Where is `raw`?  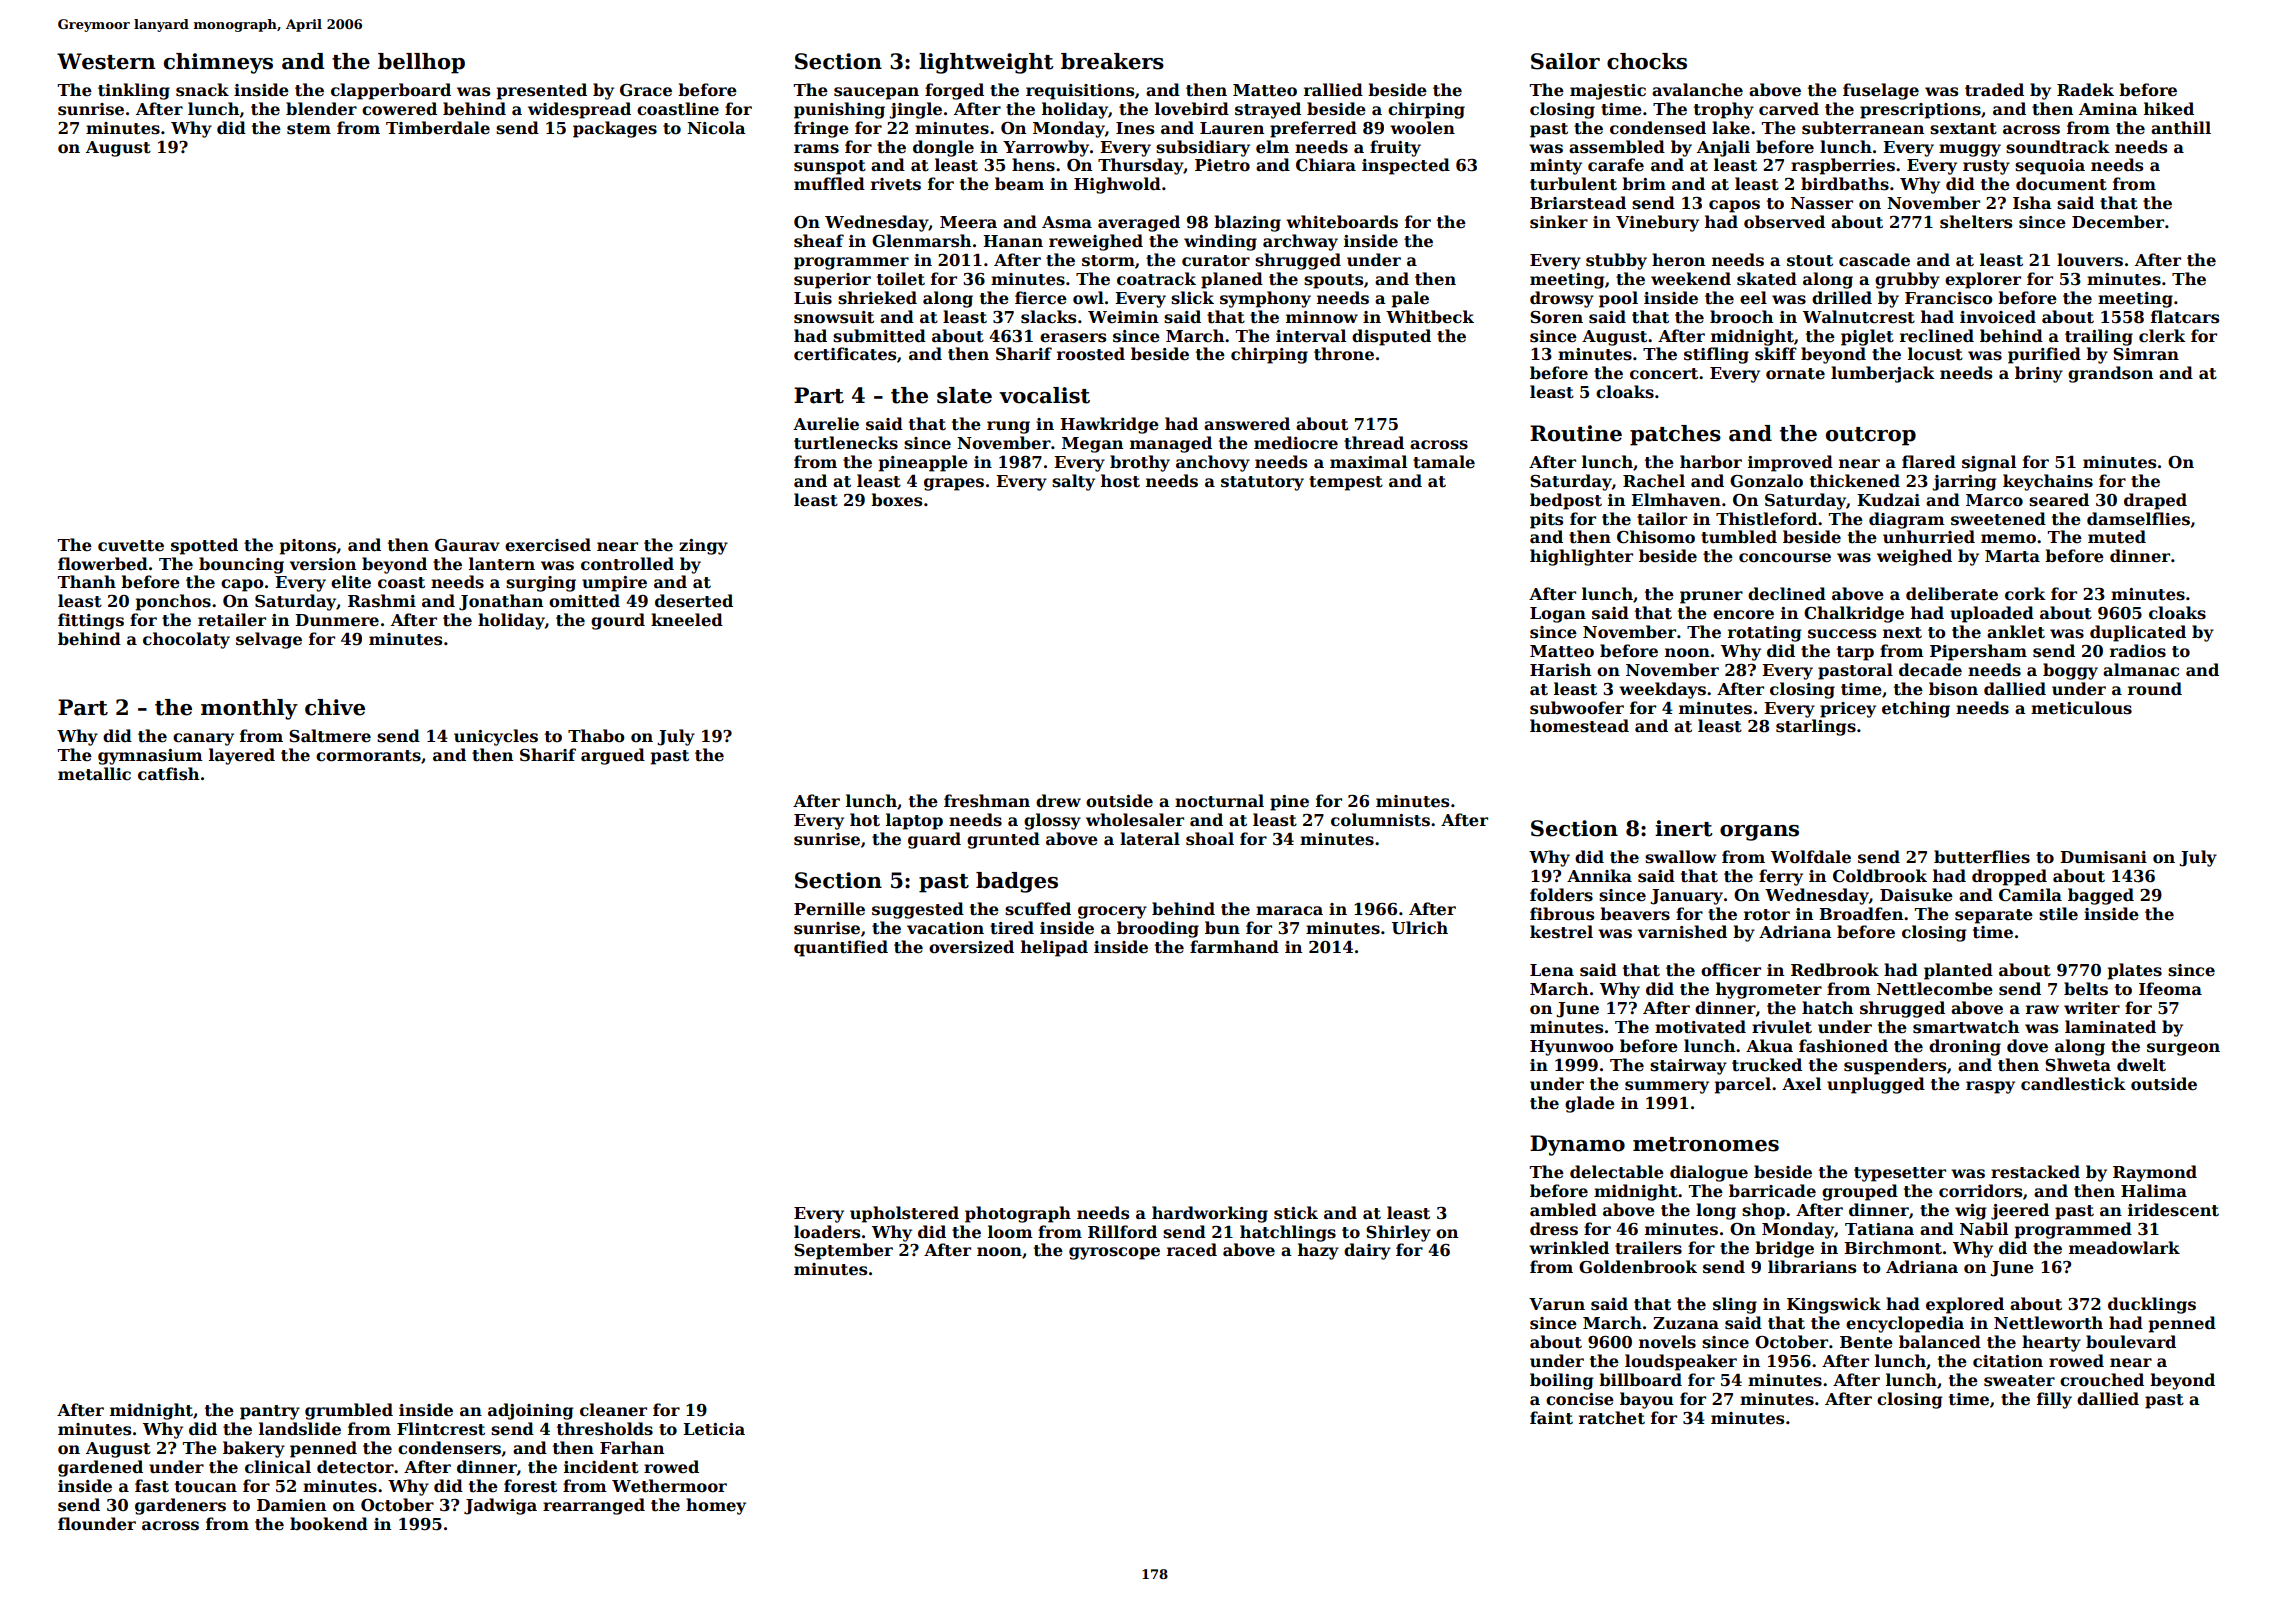 raw is located at coordinates (2042, 1009).
